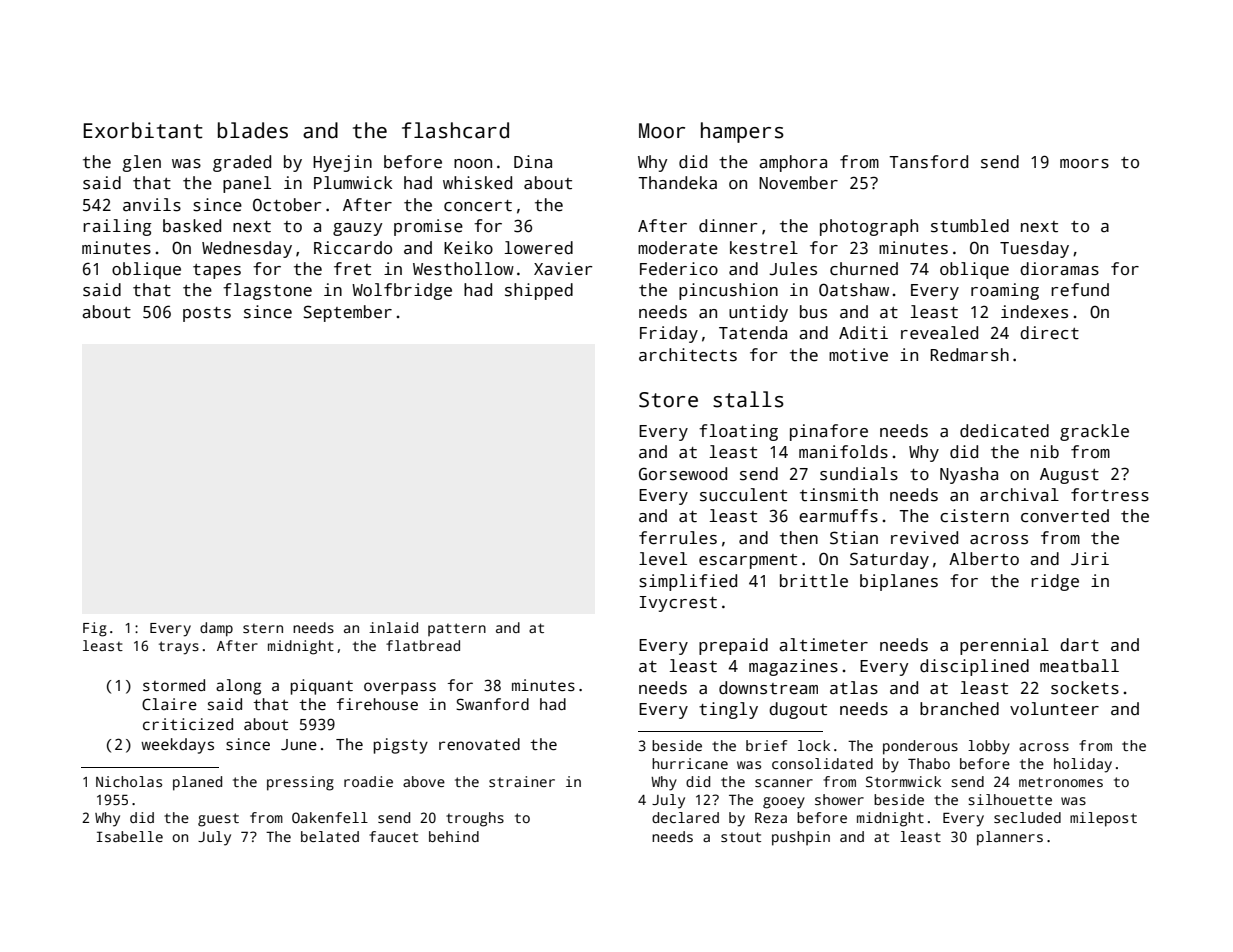 The image size is (1233, 952). Describe the element at coordinates (928, 162) in the document. I see `Tansford` at that location.
